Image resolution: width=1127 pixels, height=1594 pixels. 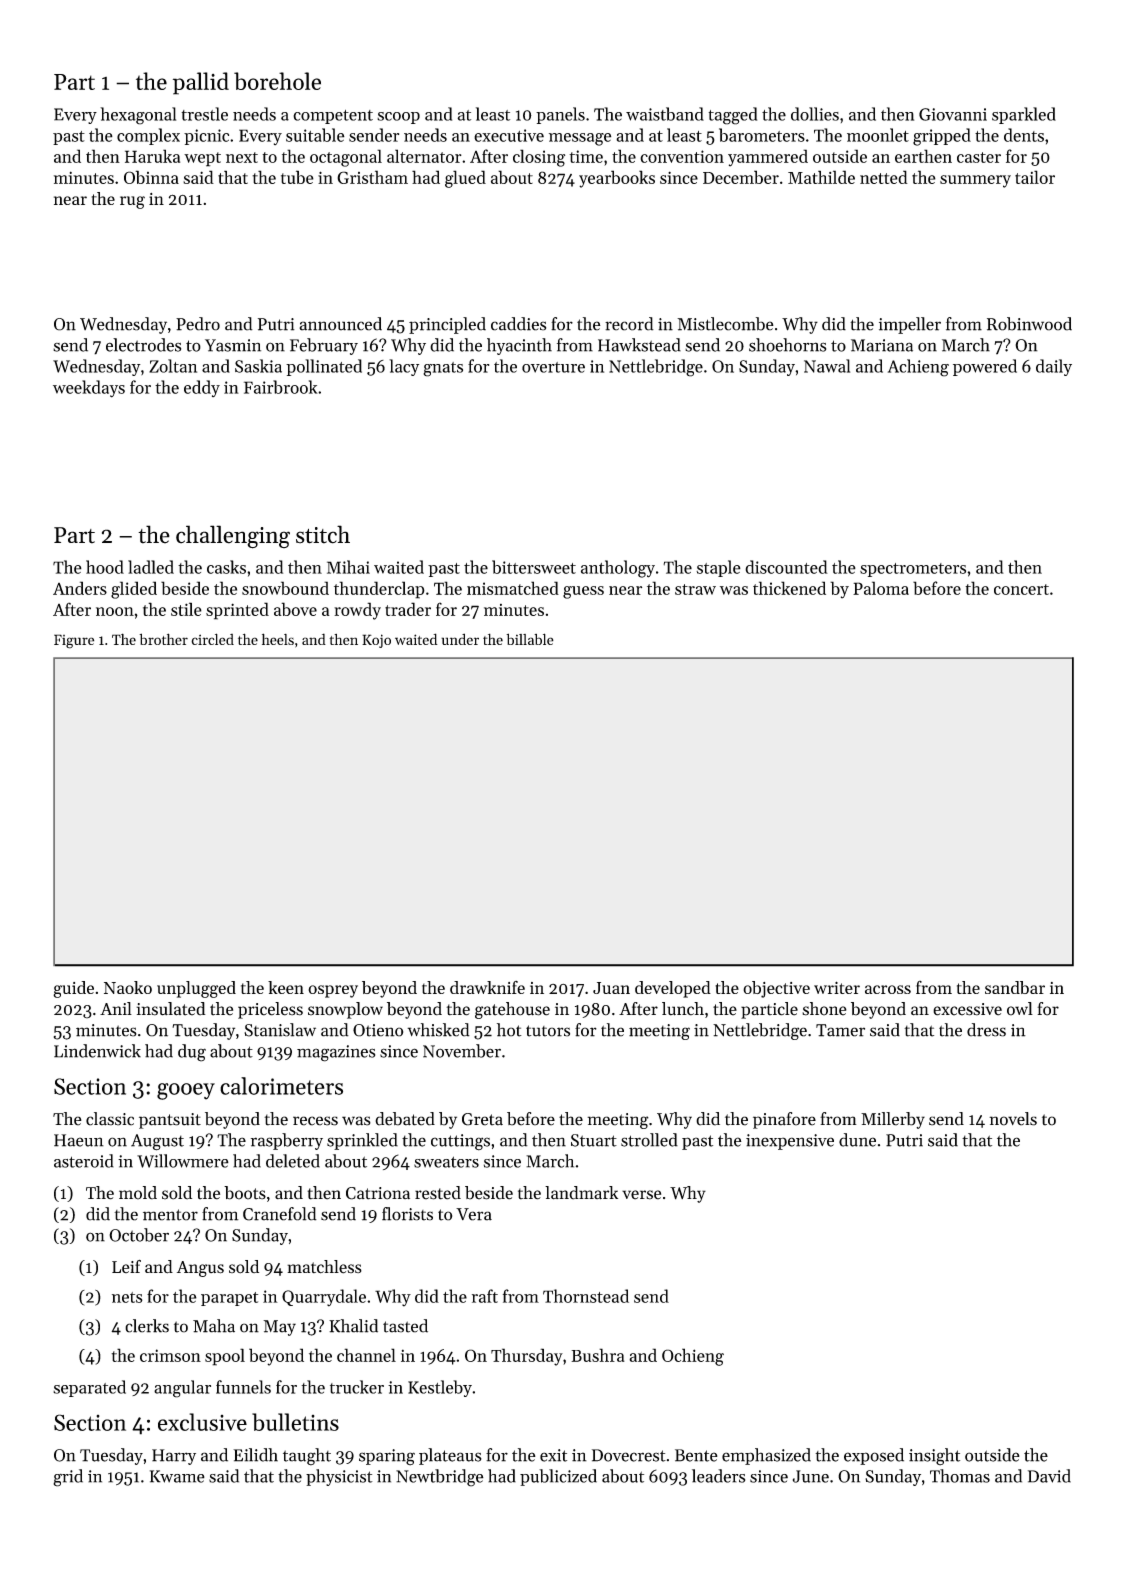 I want to click on yearbooks, so click(x=617, y=179).
